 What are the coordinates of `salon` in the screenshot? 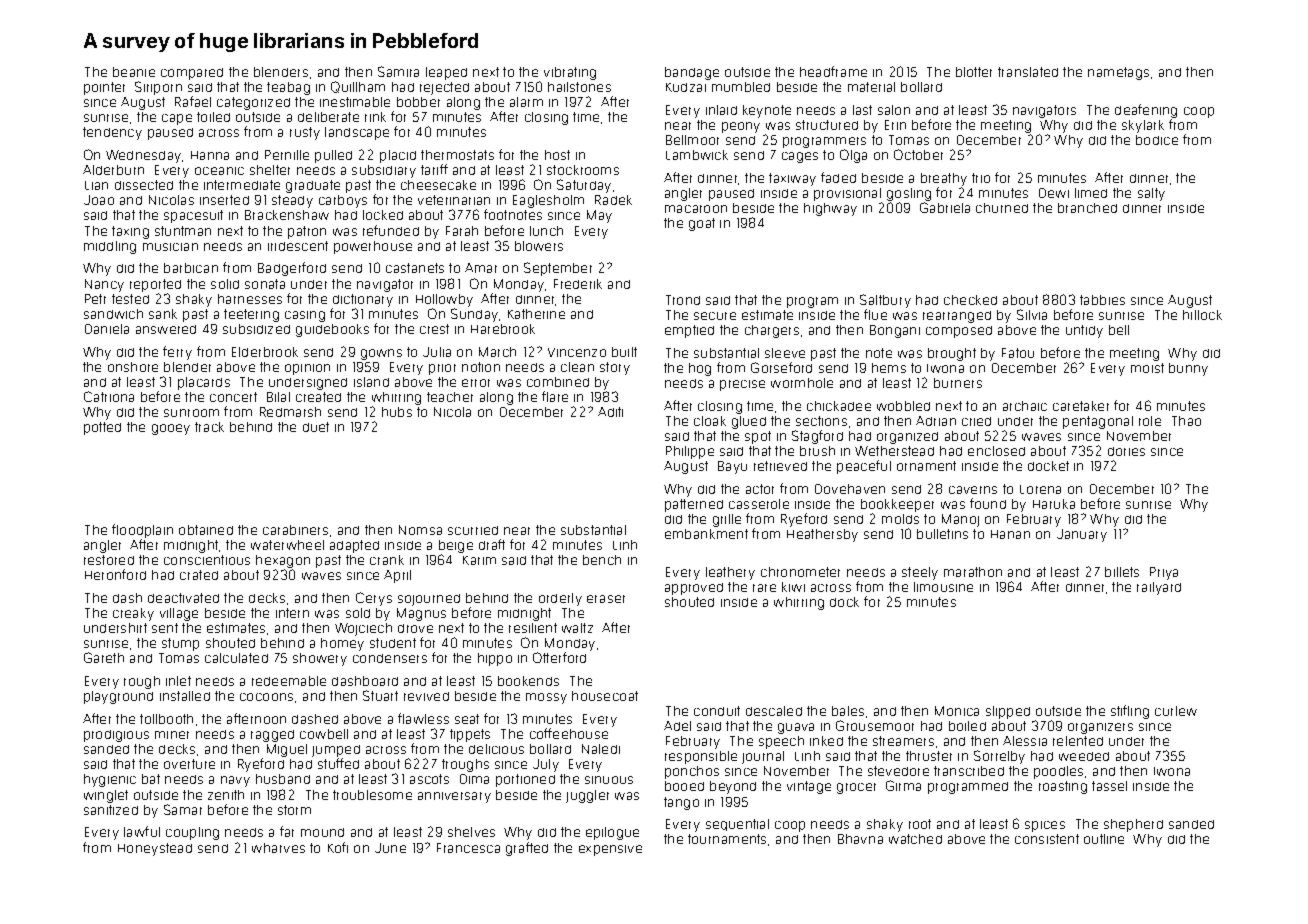 It's located at (894, 110).
